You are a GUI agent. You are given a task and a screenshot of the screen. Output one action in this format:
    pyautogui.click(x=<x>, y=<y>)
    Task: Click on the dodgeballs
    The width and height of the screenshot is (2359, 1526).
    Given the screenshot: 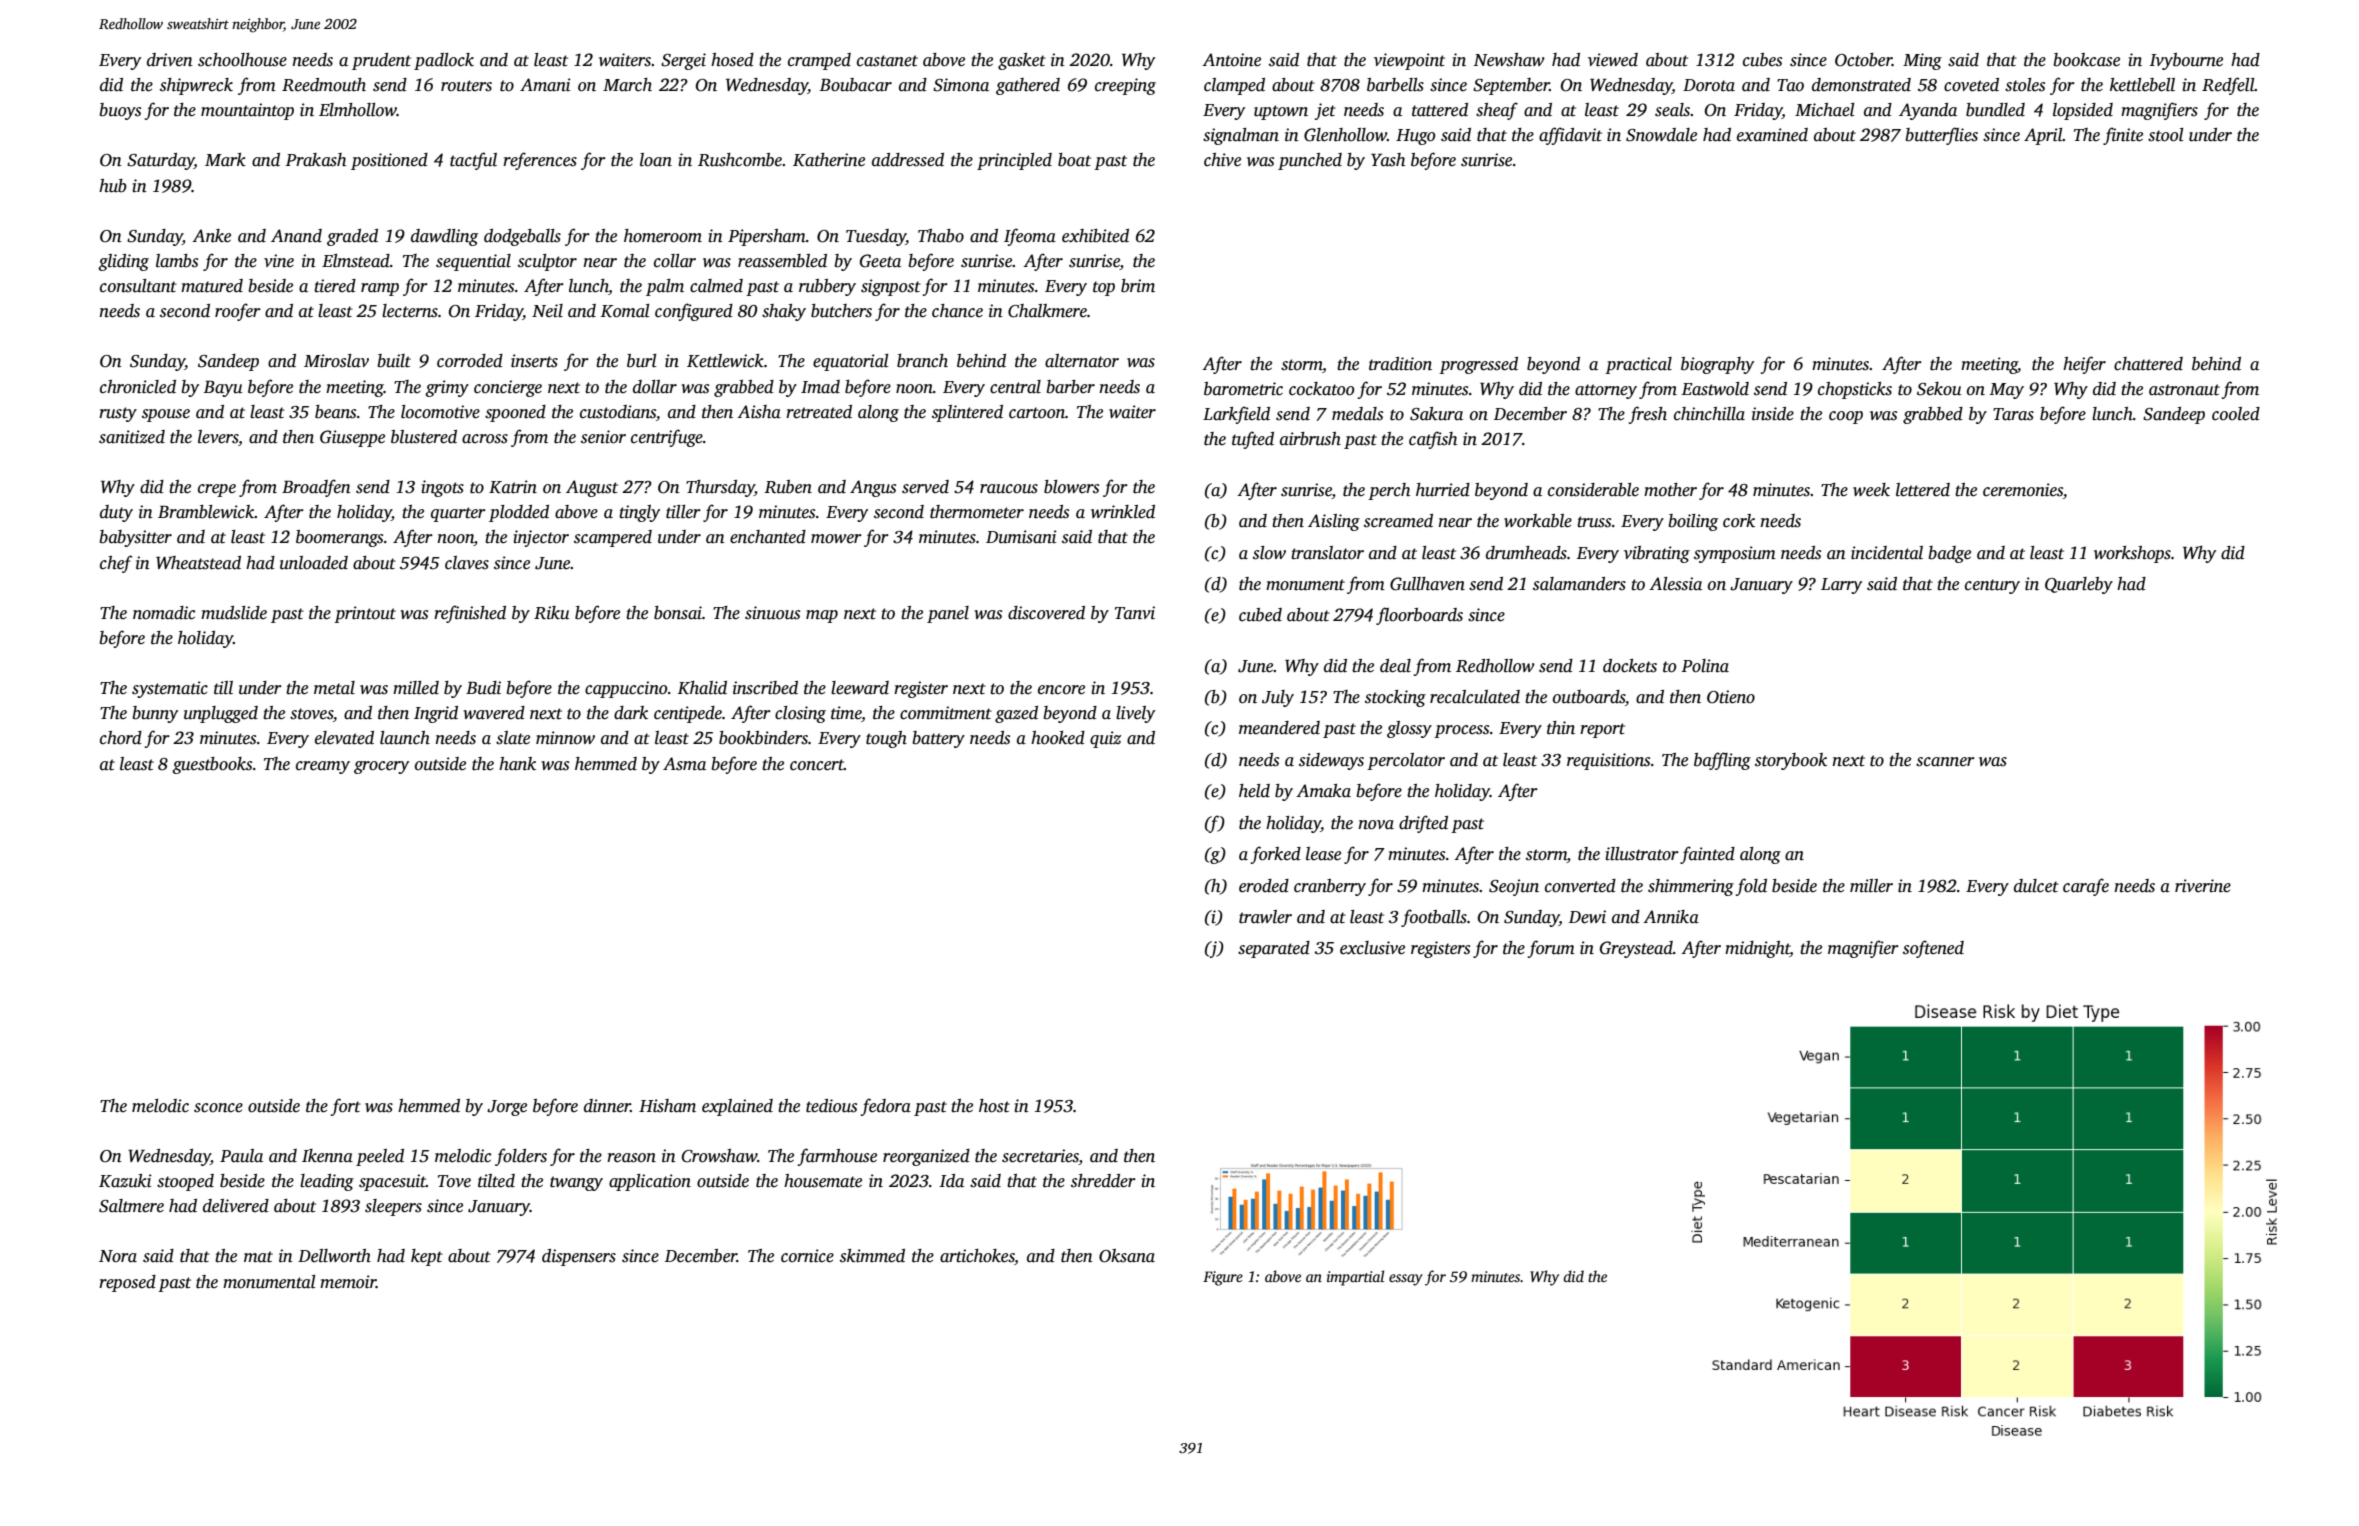 What is the action you would take?
    pyautogui.click(x=522, y=237)
